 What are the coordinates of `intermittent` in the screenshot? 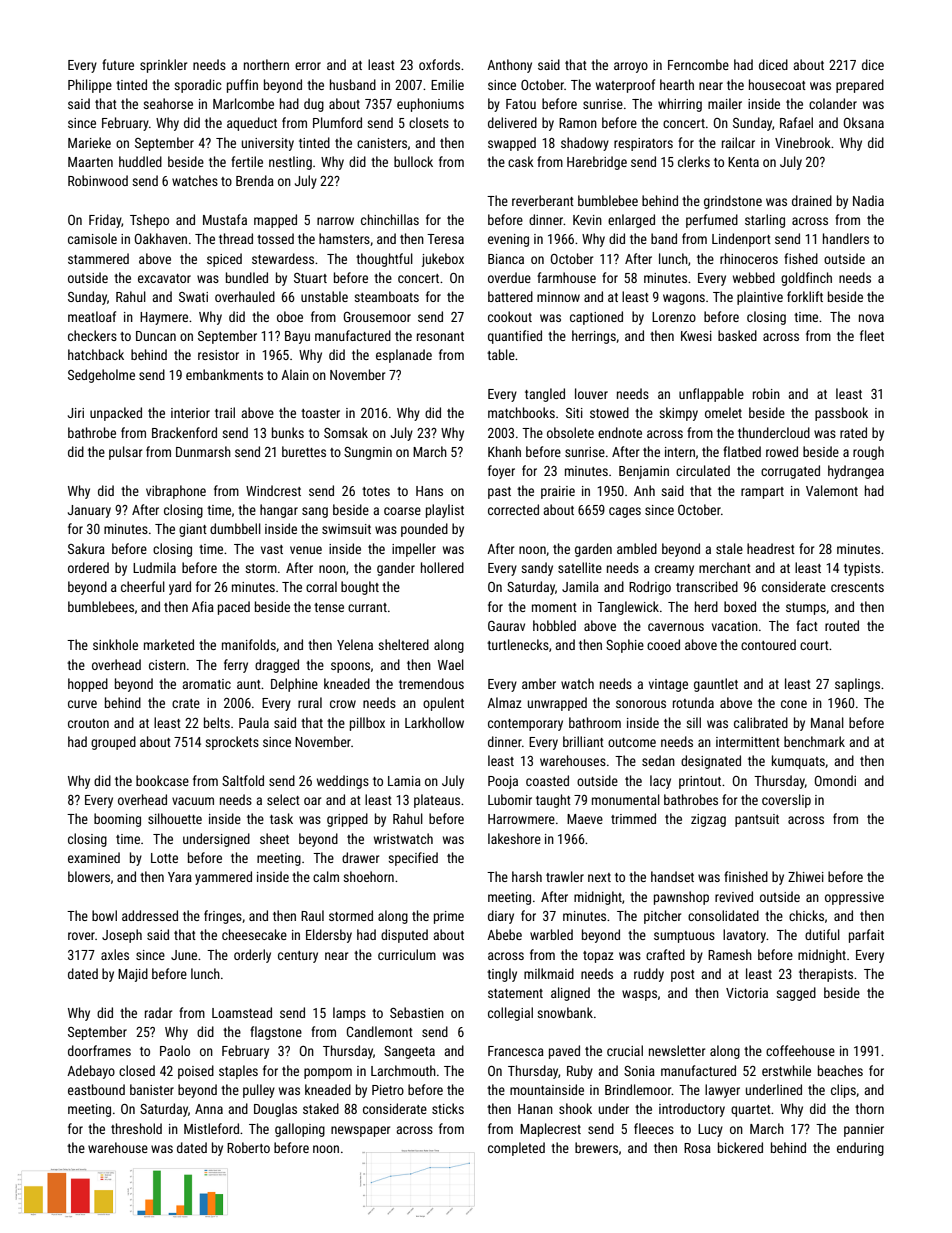 It's located at (748, 742).
